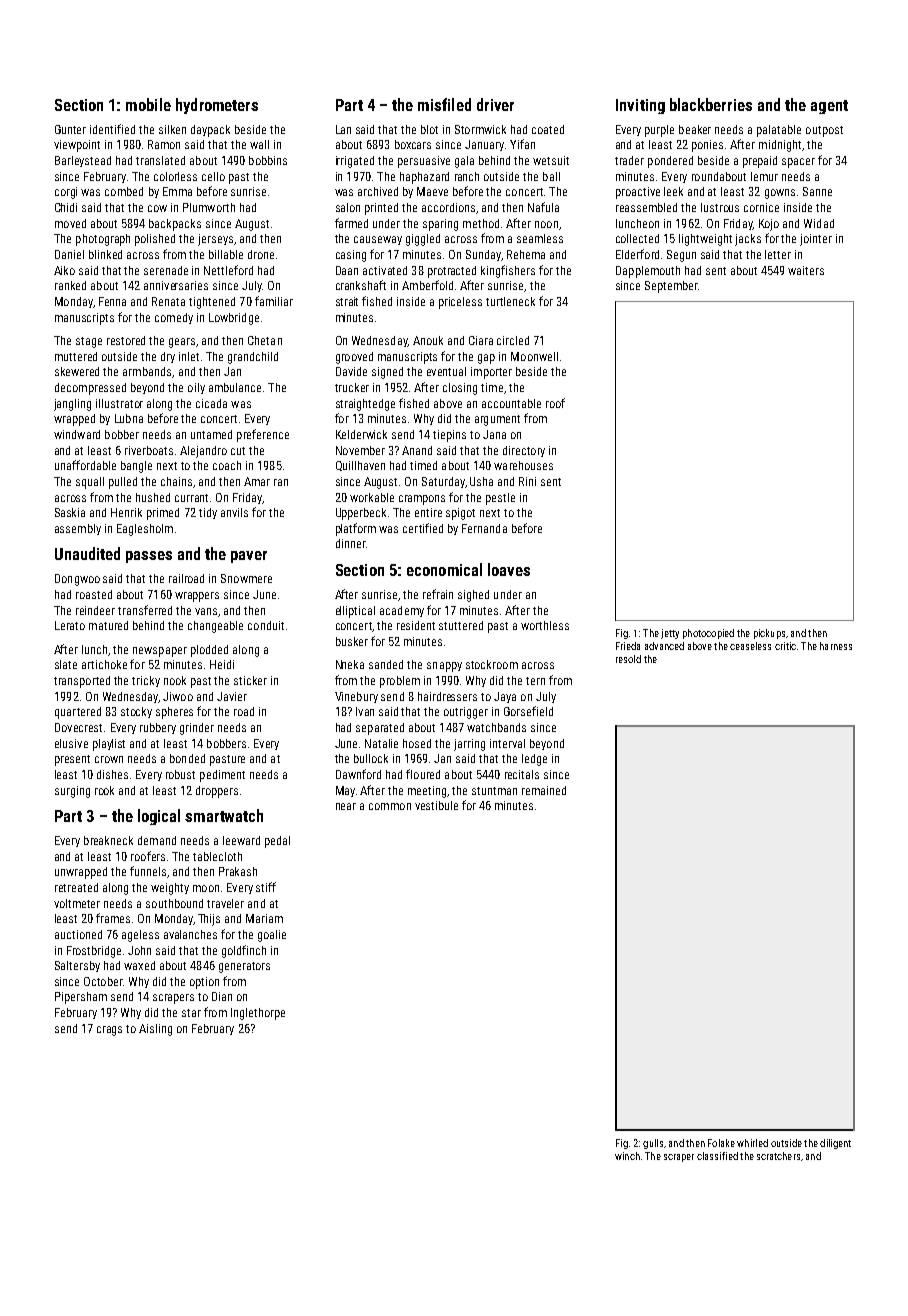  I want to click on pickups, so click(769, 634).
